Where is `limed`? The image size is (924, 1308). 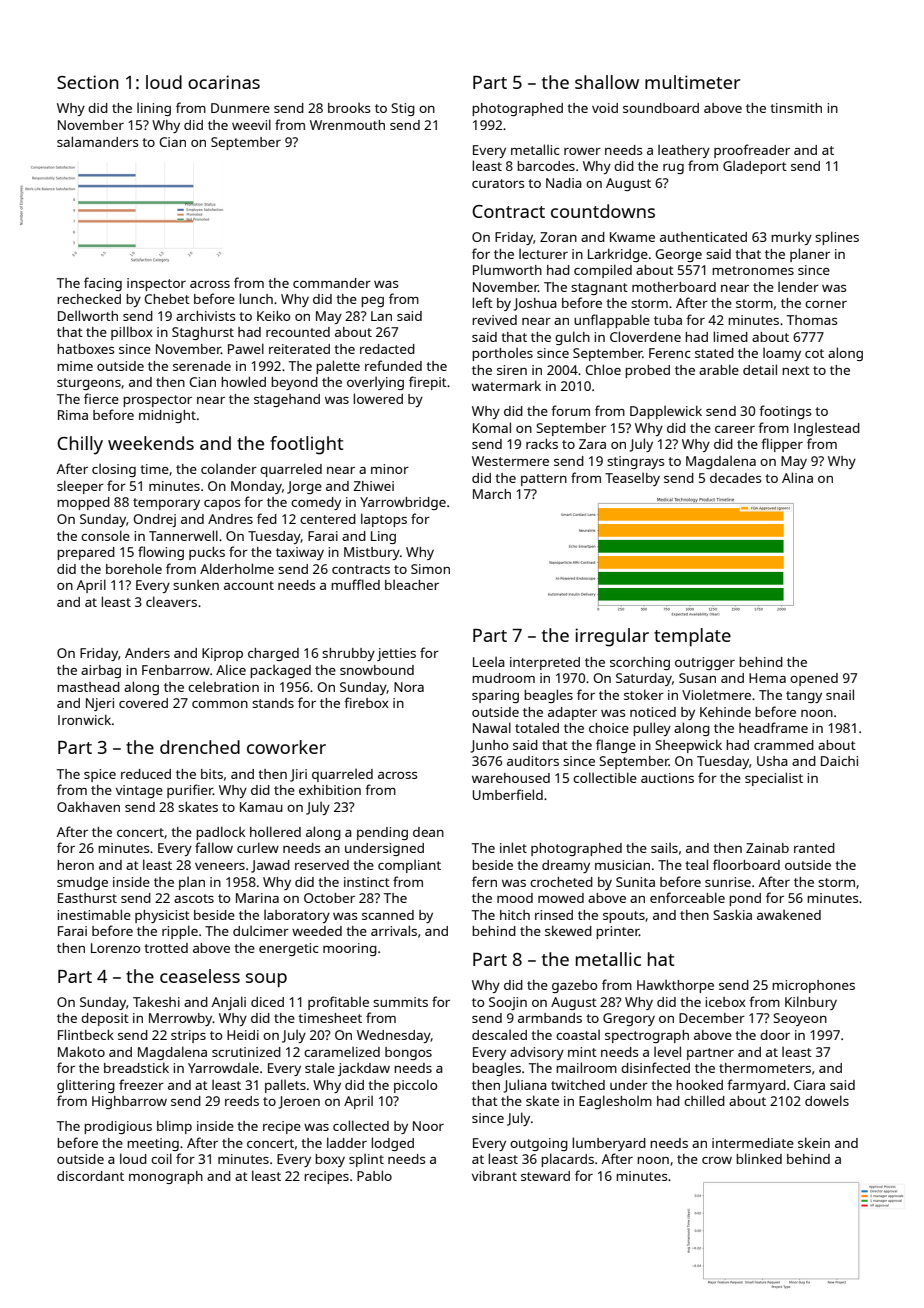
limed is located at coordinates (730, 336).
